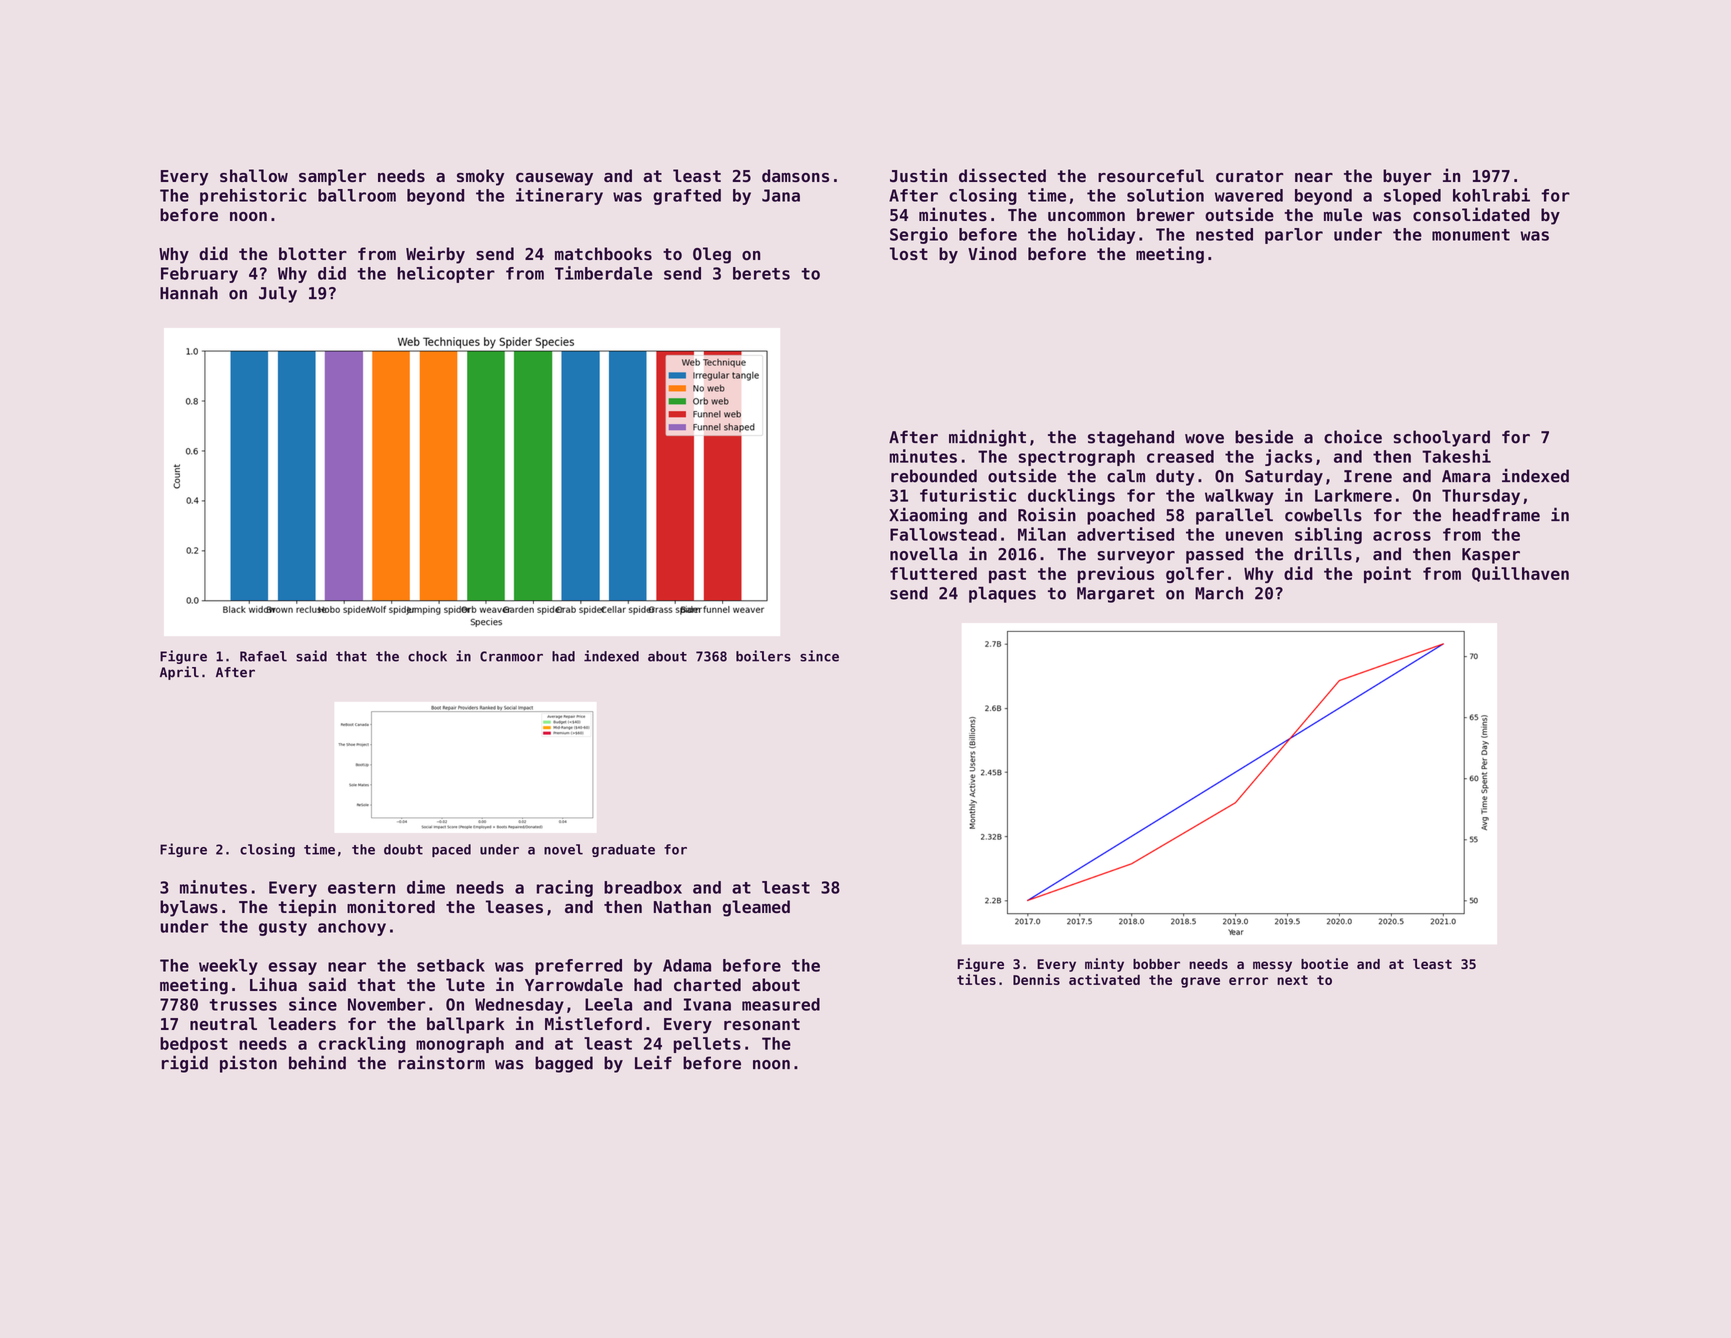  What do you see at coordinates (987, 438) in the page?
I see `midnight` at bounding box center [987, 438].
